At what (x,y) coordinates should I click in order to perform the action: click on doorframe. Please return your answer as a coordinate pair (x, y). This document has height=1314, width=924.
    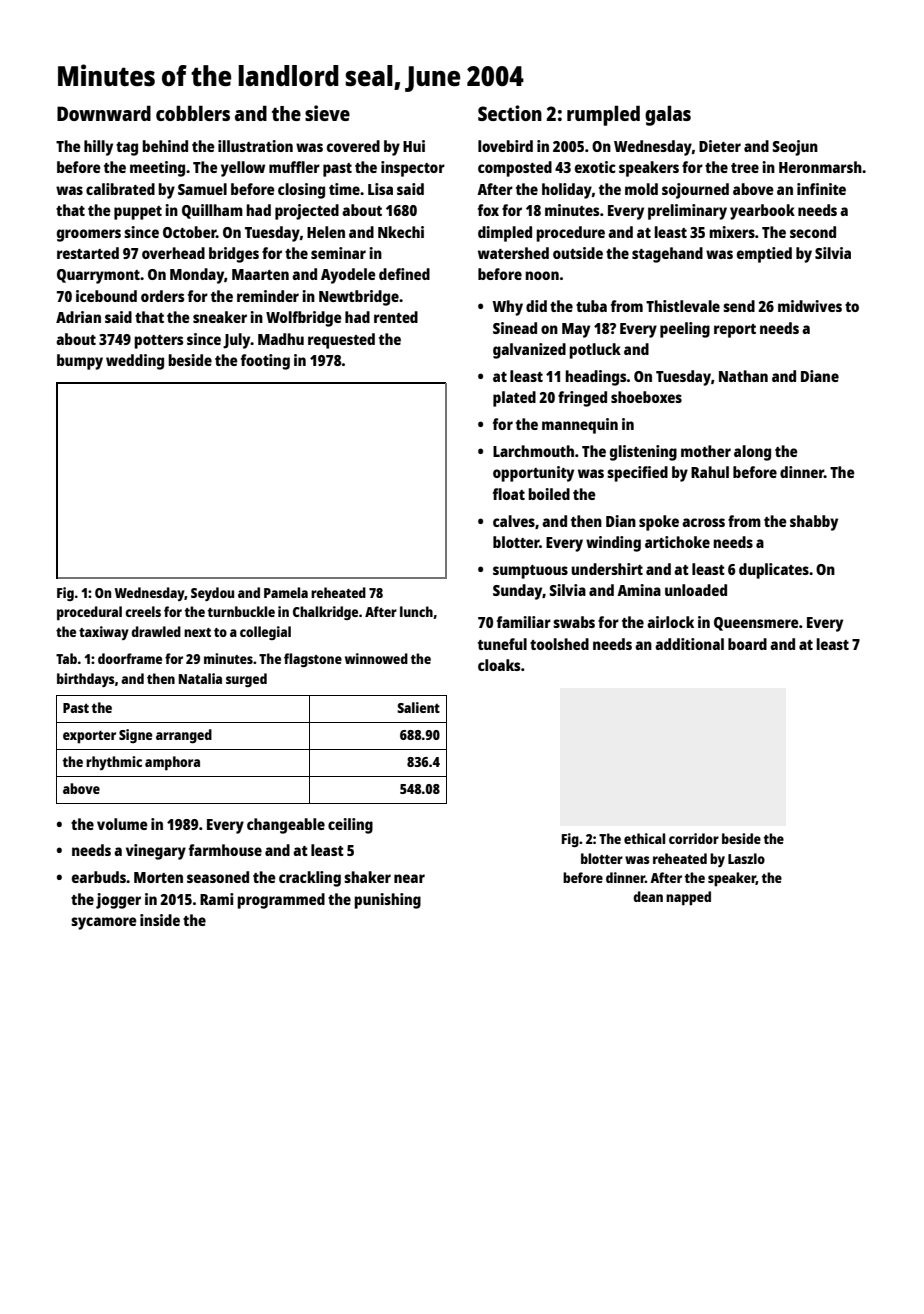
    Looking at the image, I should click on (130, 658).
